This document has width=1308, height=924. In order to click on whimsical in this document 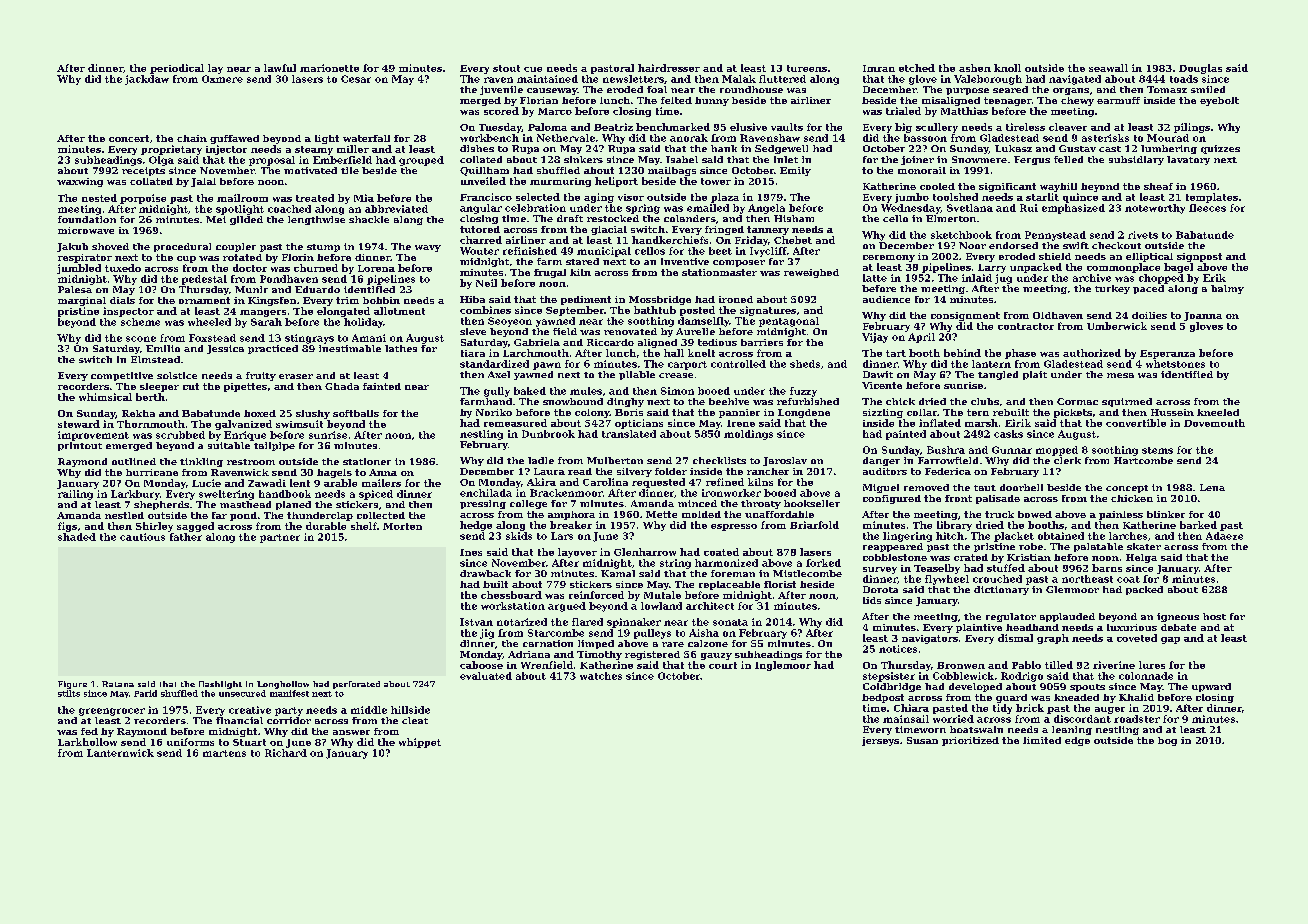, I will do `click(105, 397)`.
